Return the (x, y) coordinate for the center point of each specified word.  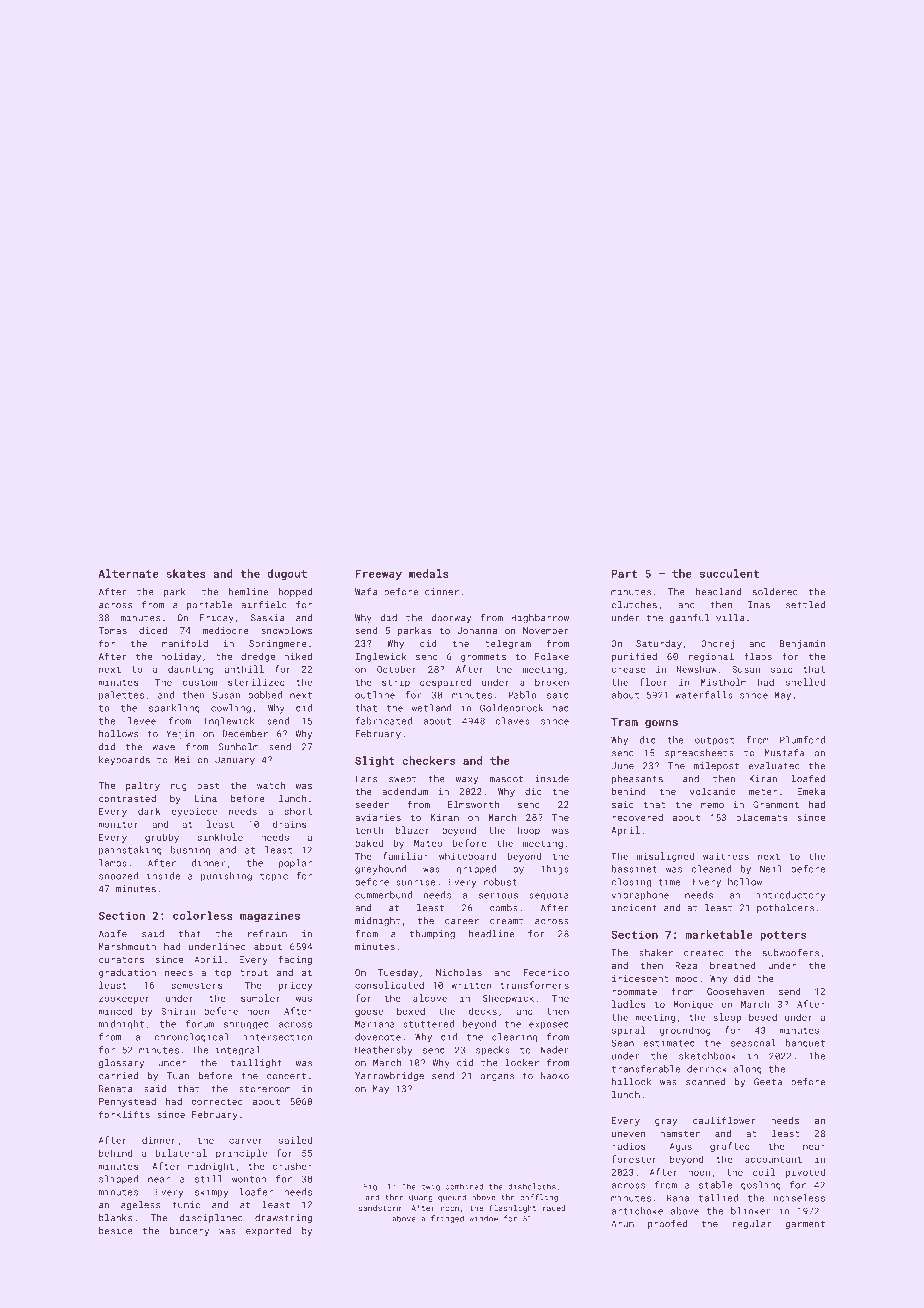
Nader (555, 1050)
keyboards (124, 761)
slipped (118, 1180)
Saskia (267, 618)
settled (805, 605)
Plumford (802, 740)
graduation (127, 973)
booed (763, 1017)
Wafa (366, 592)
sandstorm (380, 1208)
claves (513, 721)
